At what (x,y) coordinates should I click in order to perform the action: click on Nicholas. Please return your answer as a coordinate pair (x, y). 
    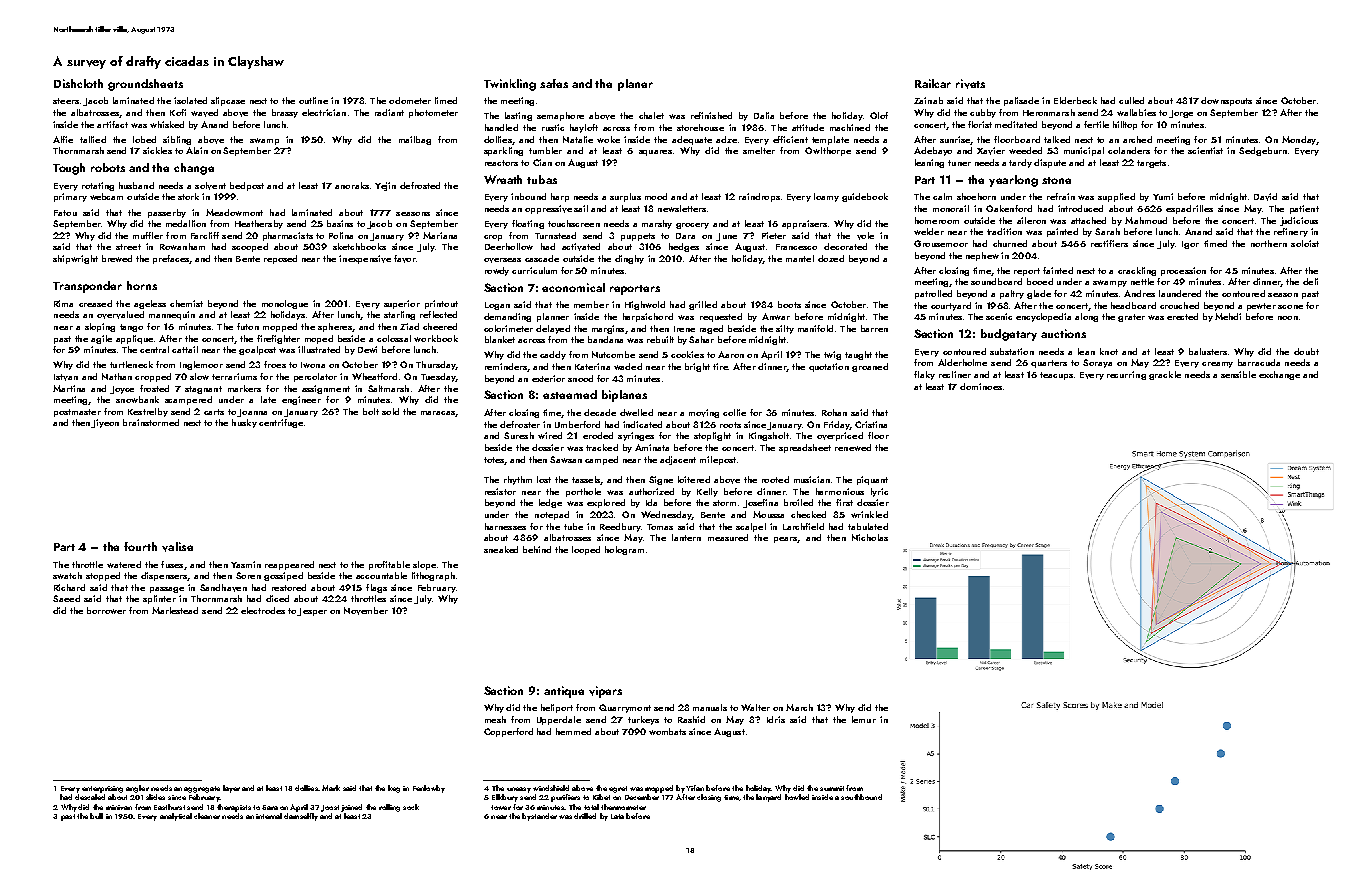
    Looking at the image, I should click on (870, 537).
